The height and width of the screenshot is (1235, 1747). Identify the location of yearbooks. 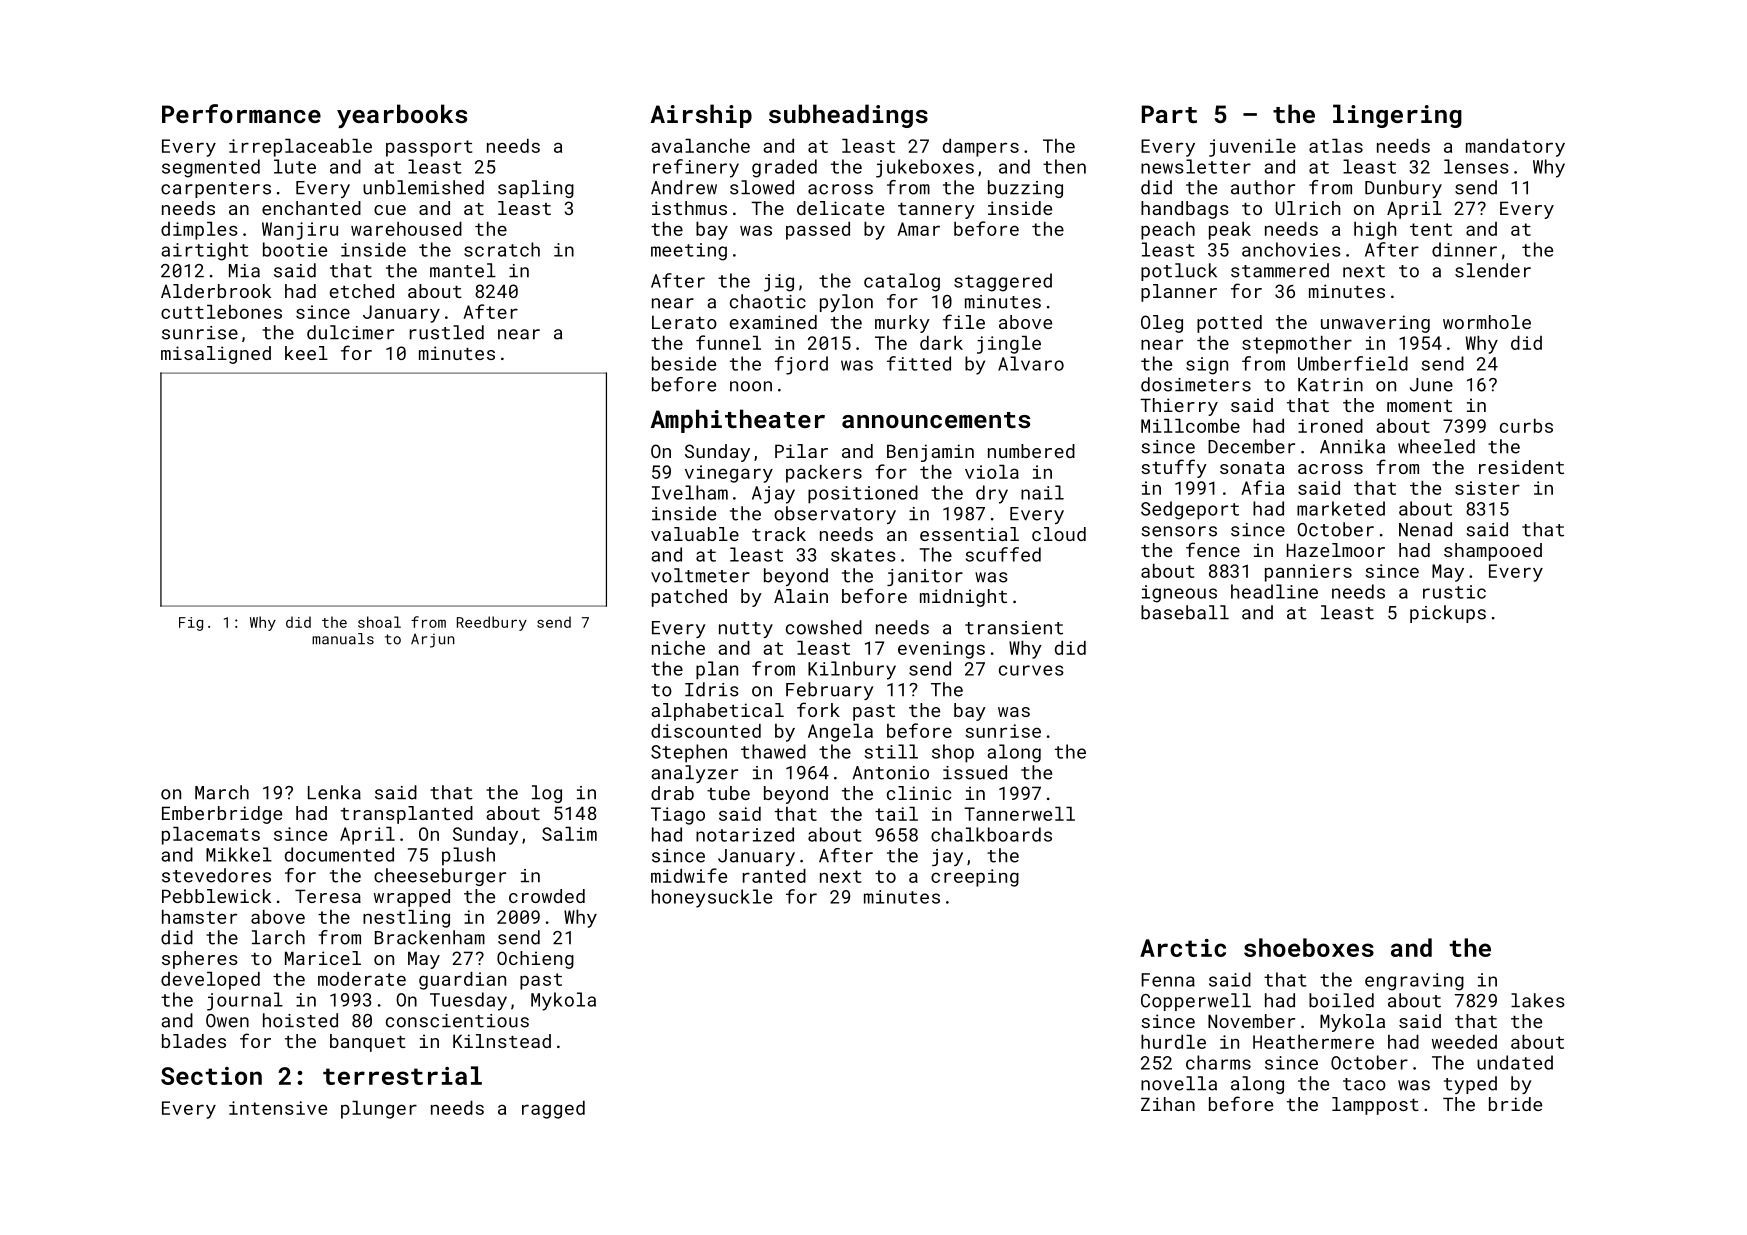
(402, 116).
